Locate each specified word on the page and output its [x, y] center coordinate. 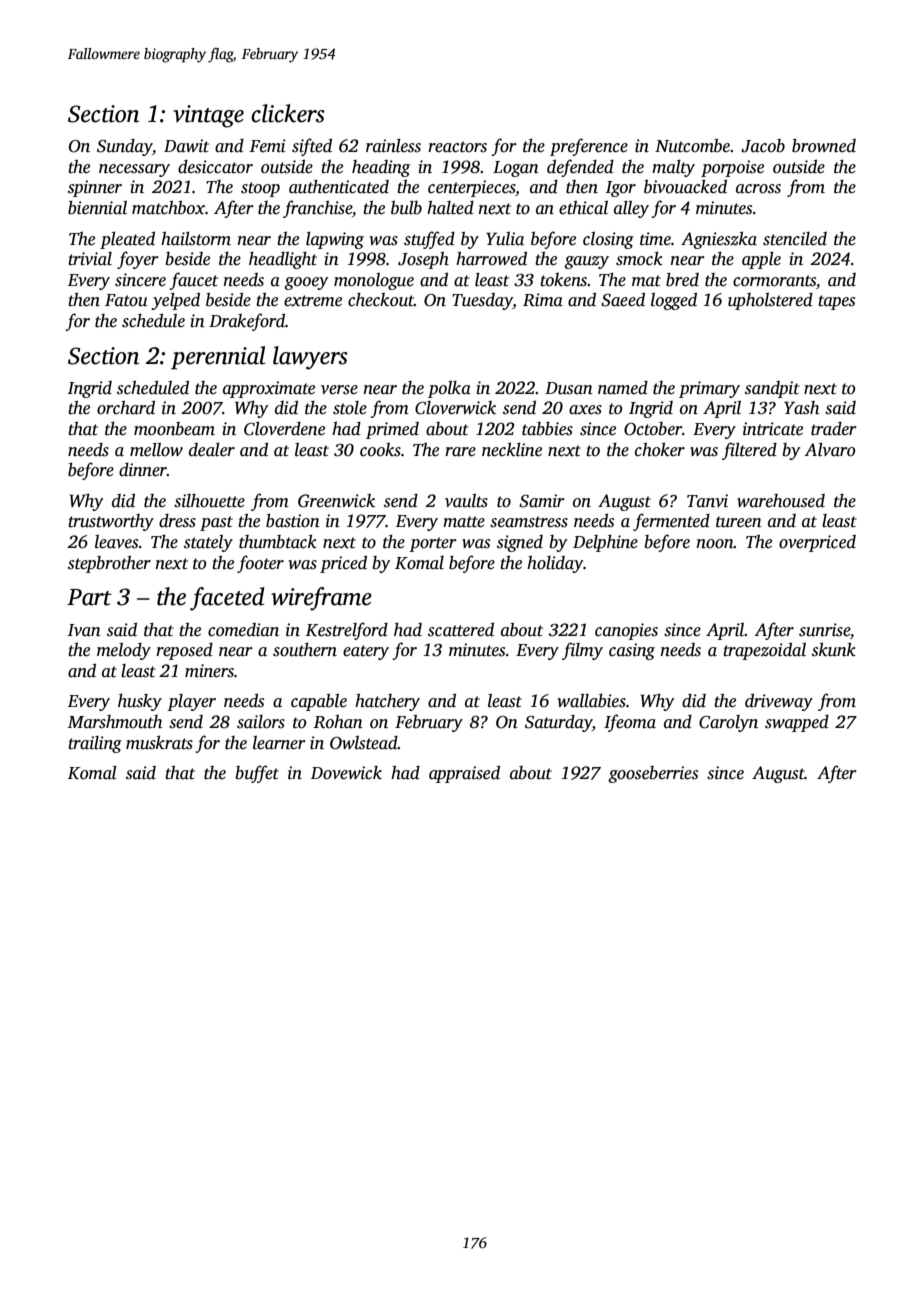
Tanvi [707, 501]
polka [449, 389]
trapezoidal [764, 651]
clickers [288, 113]
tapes [836, 302]
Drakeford [247, 322]
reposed [184, 651]
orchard [126, 408]
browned [824, 146]
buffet [257, 774]
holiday [555, 564]
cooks [380, 450]
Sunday [124, 147]
